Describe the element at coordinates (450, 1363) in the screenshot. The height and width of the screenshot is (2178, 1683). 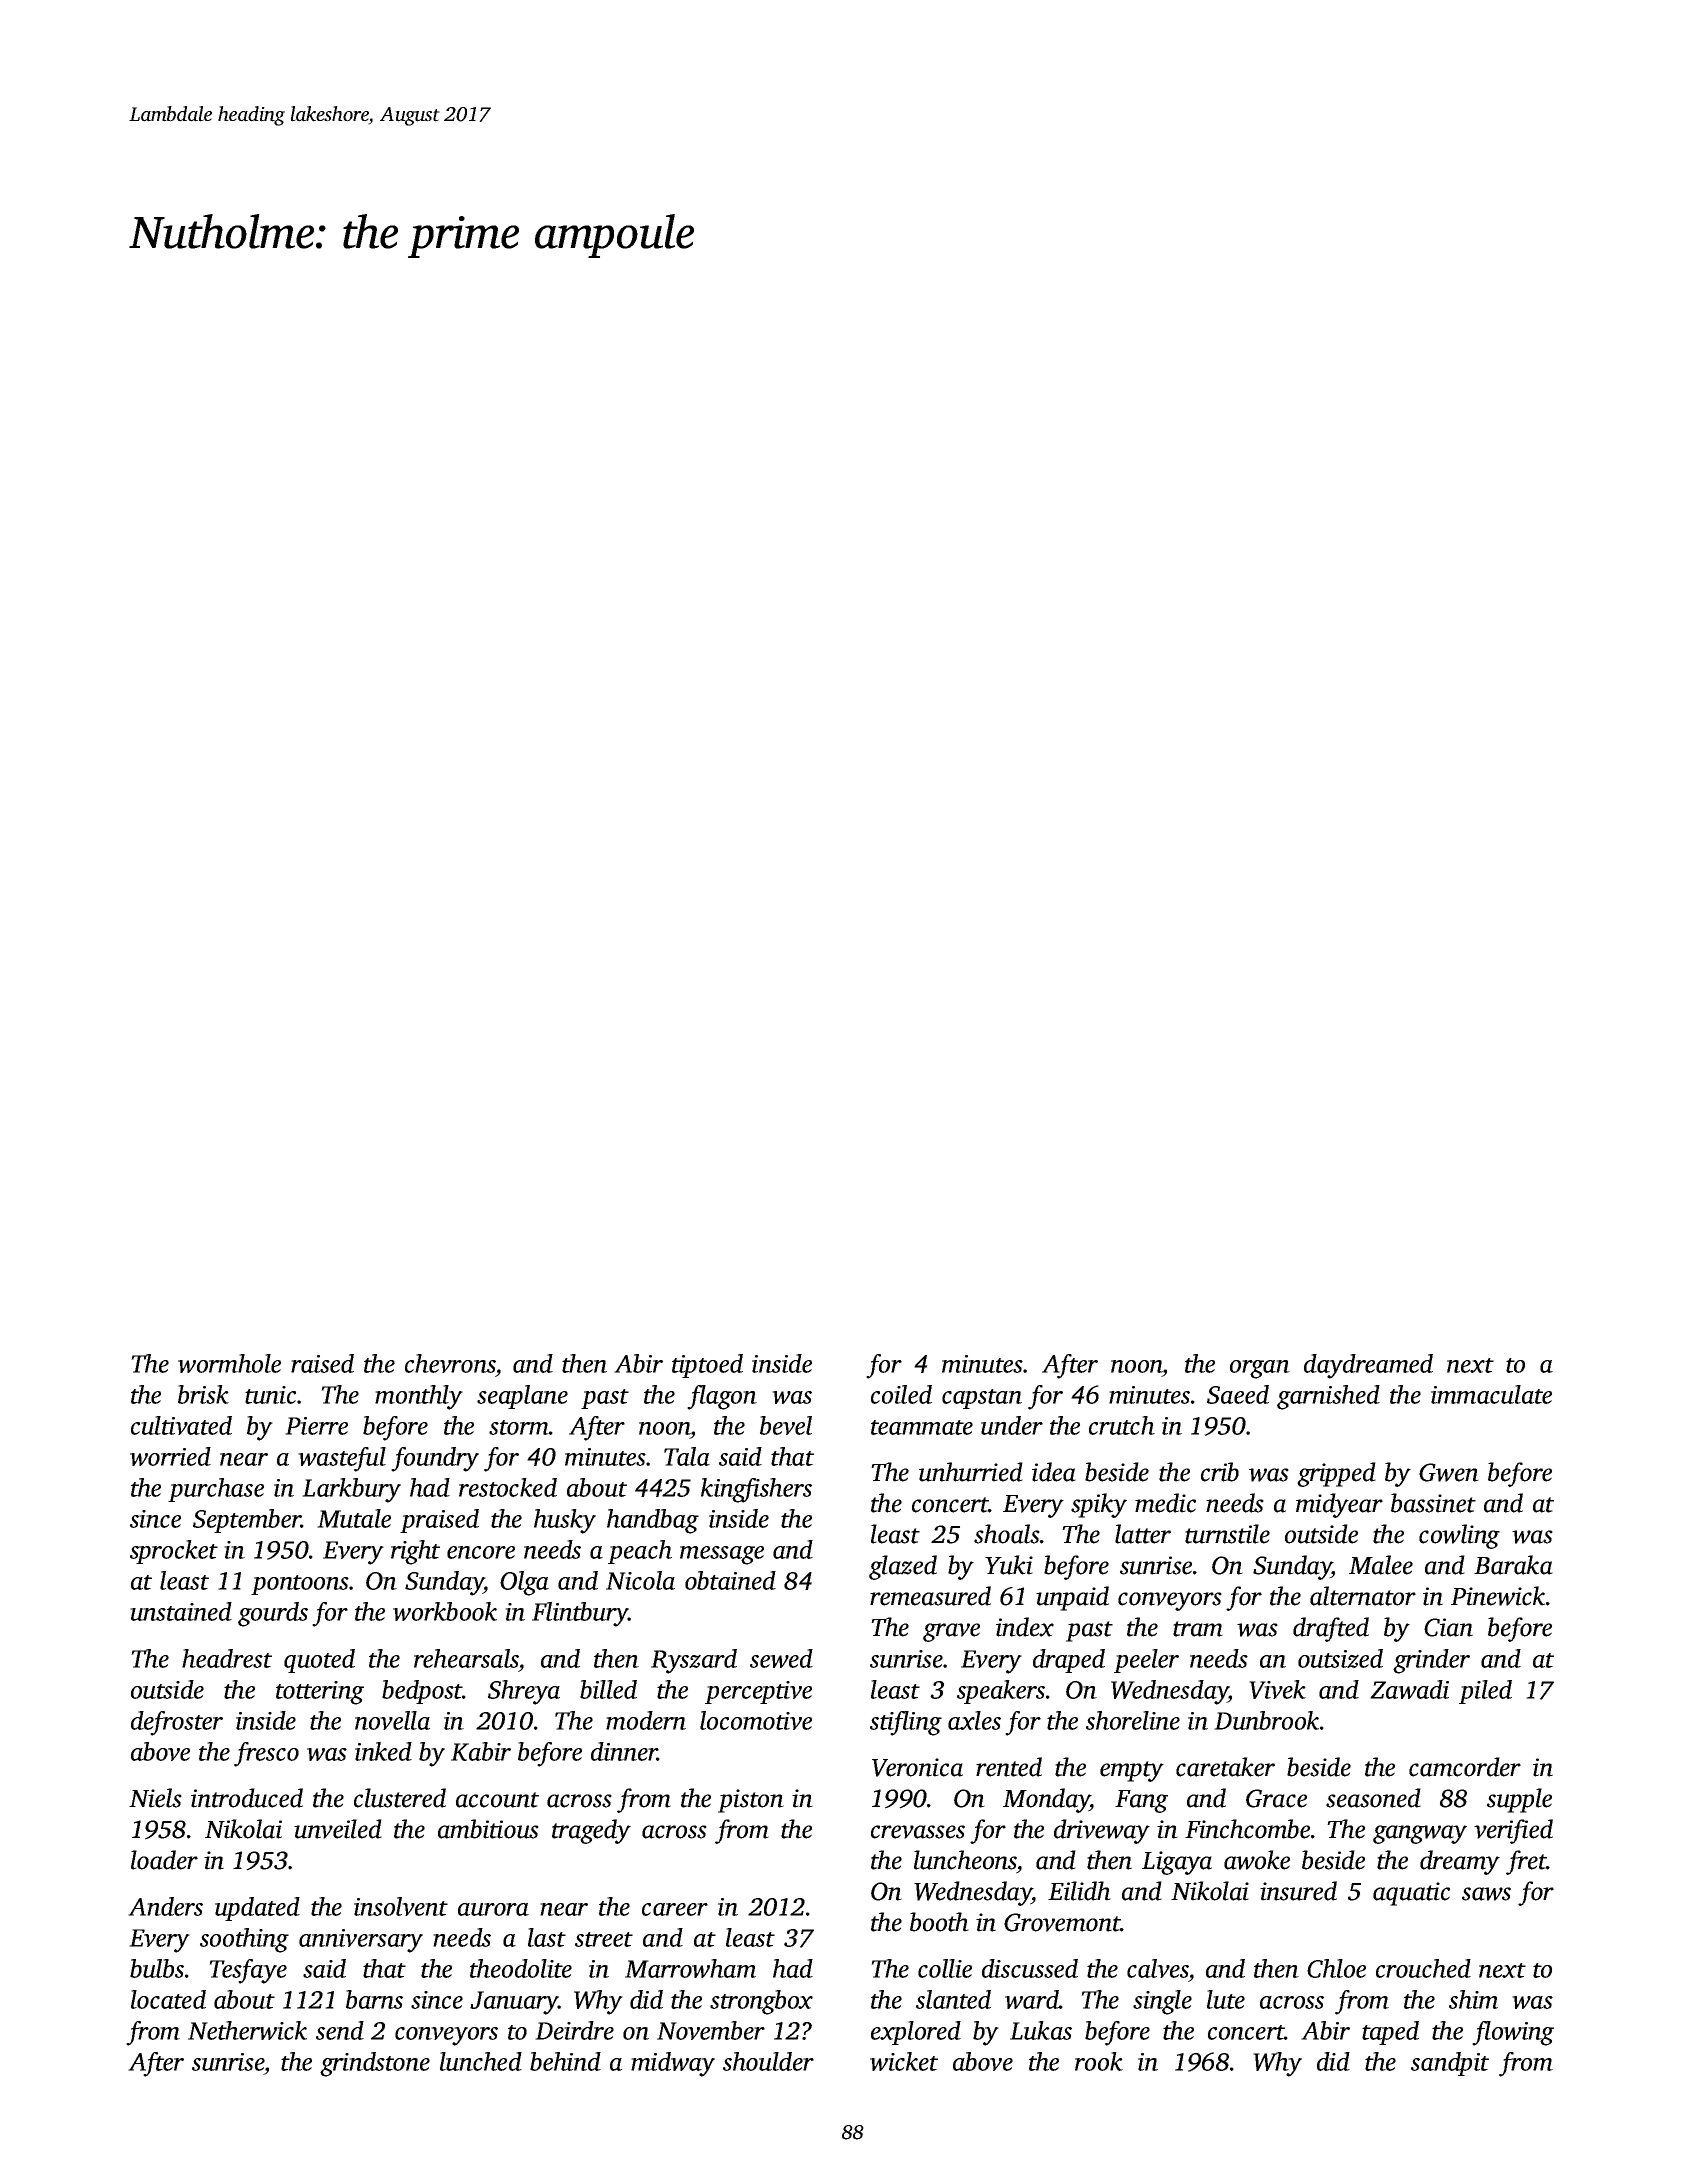
I see `chevrons` at that location.
